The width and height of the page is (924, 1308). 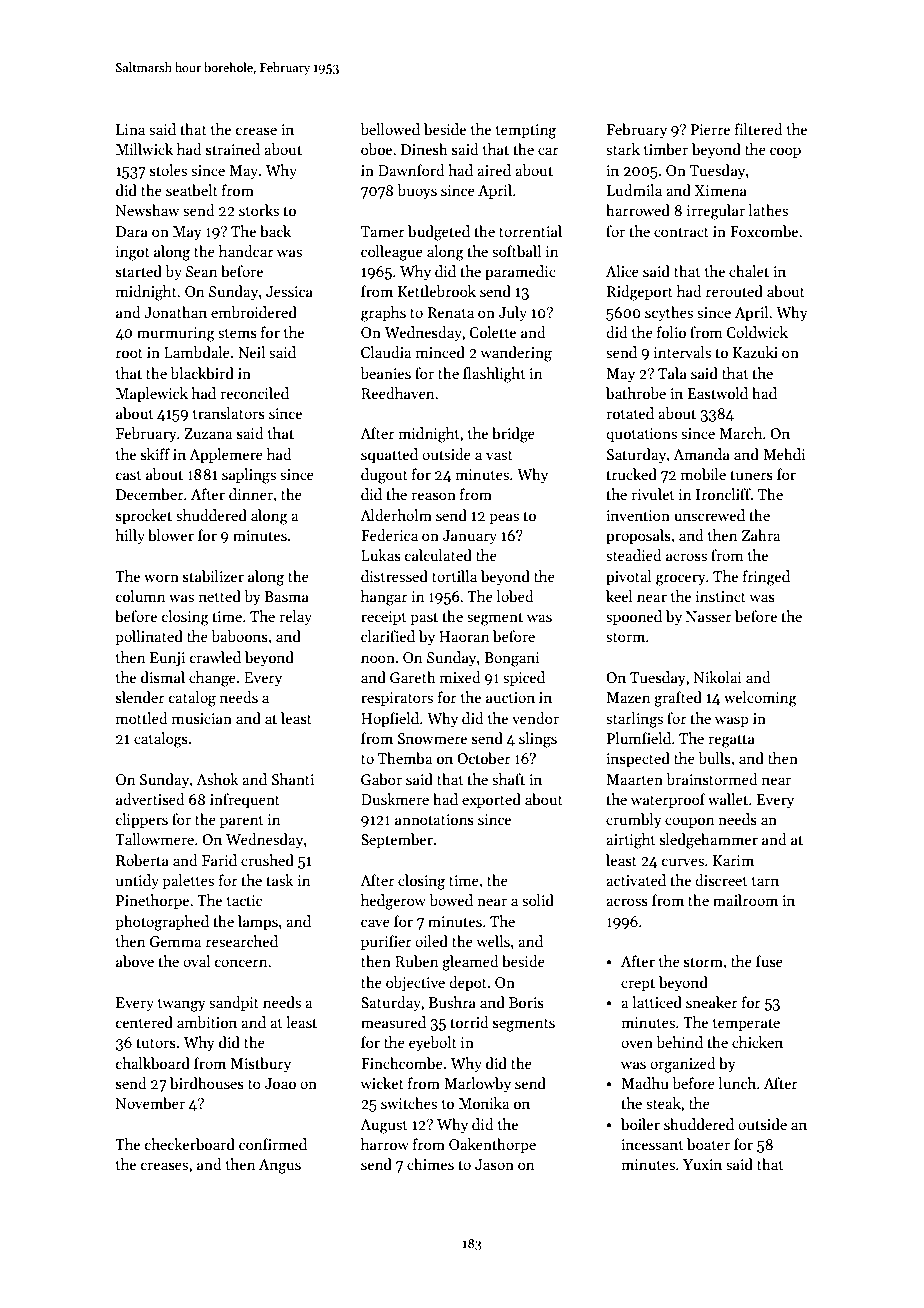 What do you see at coordinates (755, 352) in the page?
I see `Kazuki` at bounding box center [755, 352].
